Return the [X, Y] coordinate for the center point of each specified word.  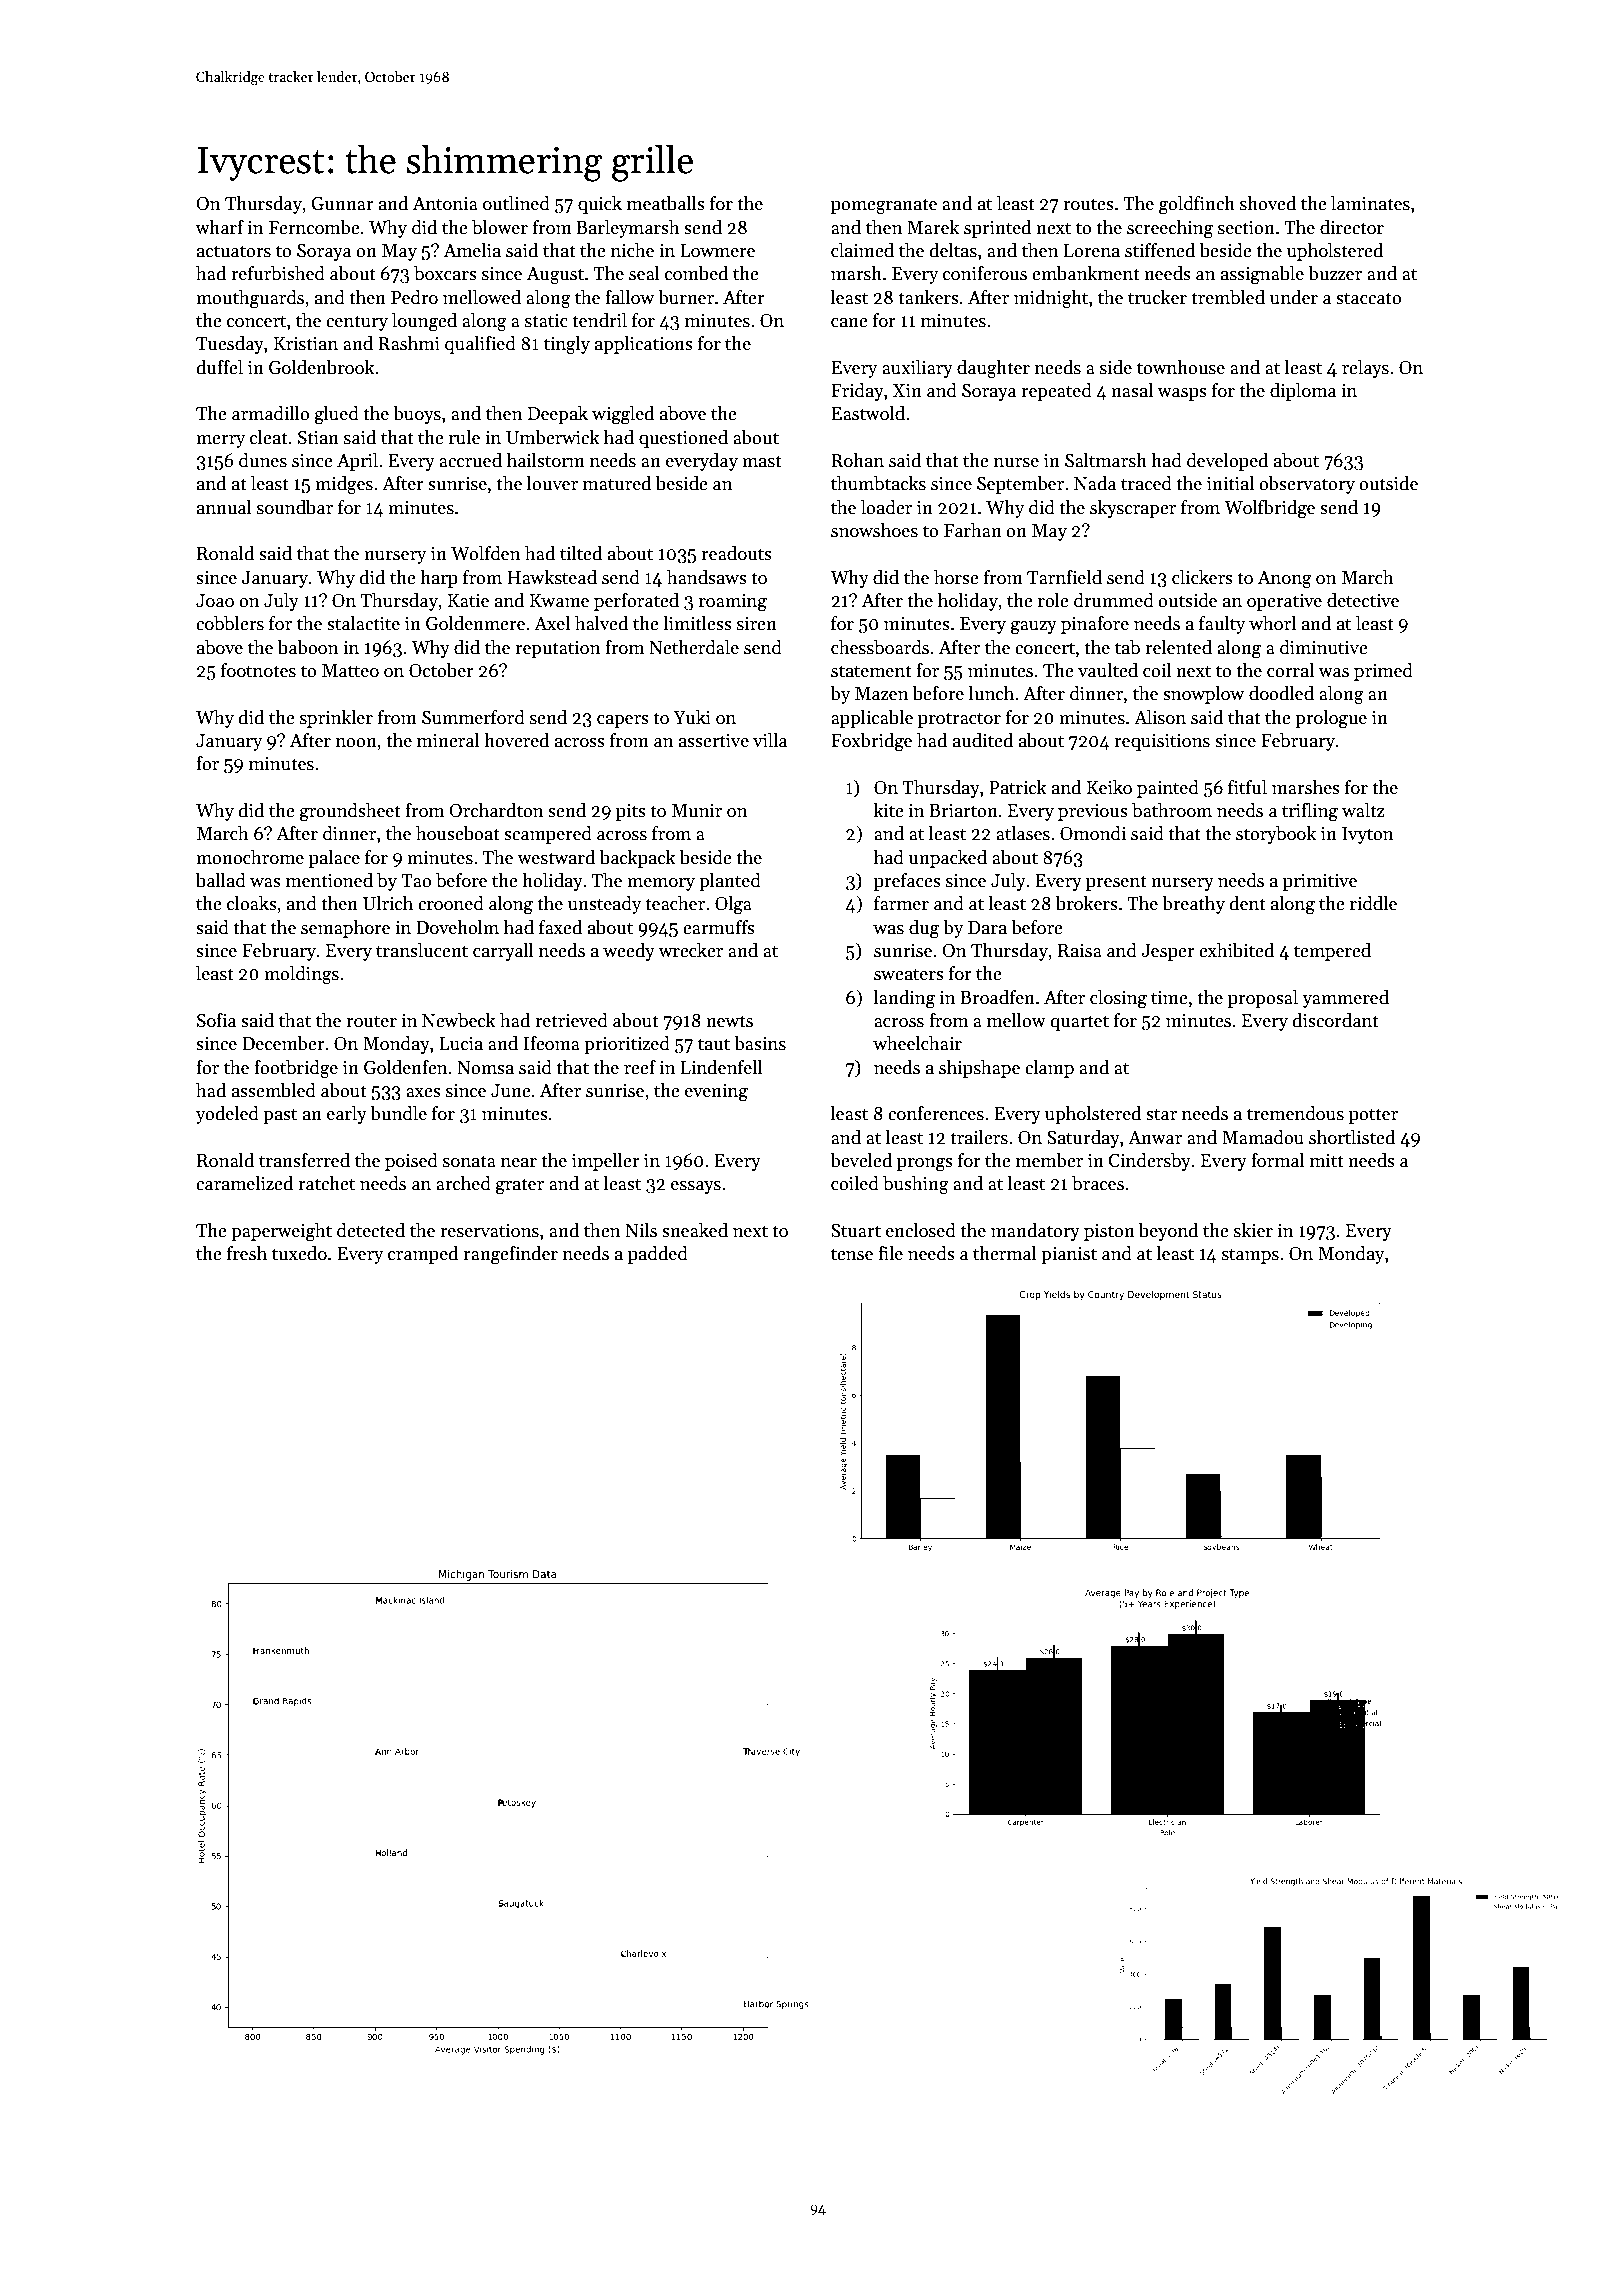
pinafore [1095, 625]
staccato [1369, 298]
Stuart [856, 1231]
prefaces [907, 882]
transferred [304, 1160]
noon [356, 743]
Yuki [692, 717]
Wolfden [485, 553]
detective [1363, 600]
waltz [1363, 810]
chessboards [880, 647]
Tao [416, 881]
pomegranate [884, 206]
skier [1253, 1230]
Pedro [414, 297]
